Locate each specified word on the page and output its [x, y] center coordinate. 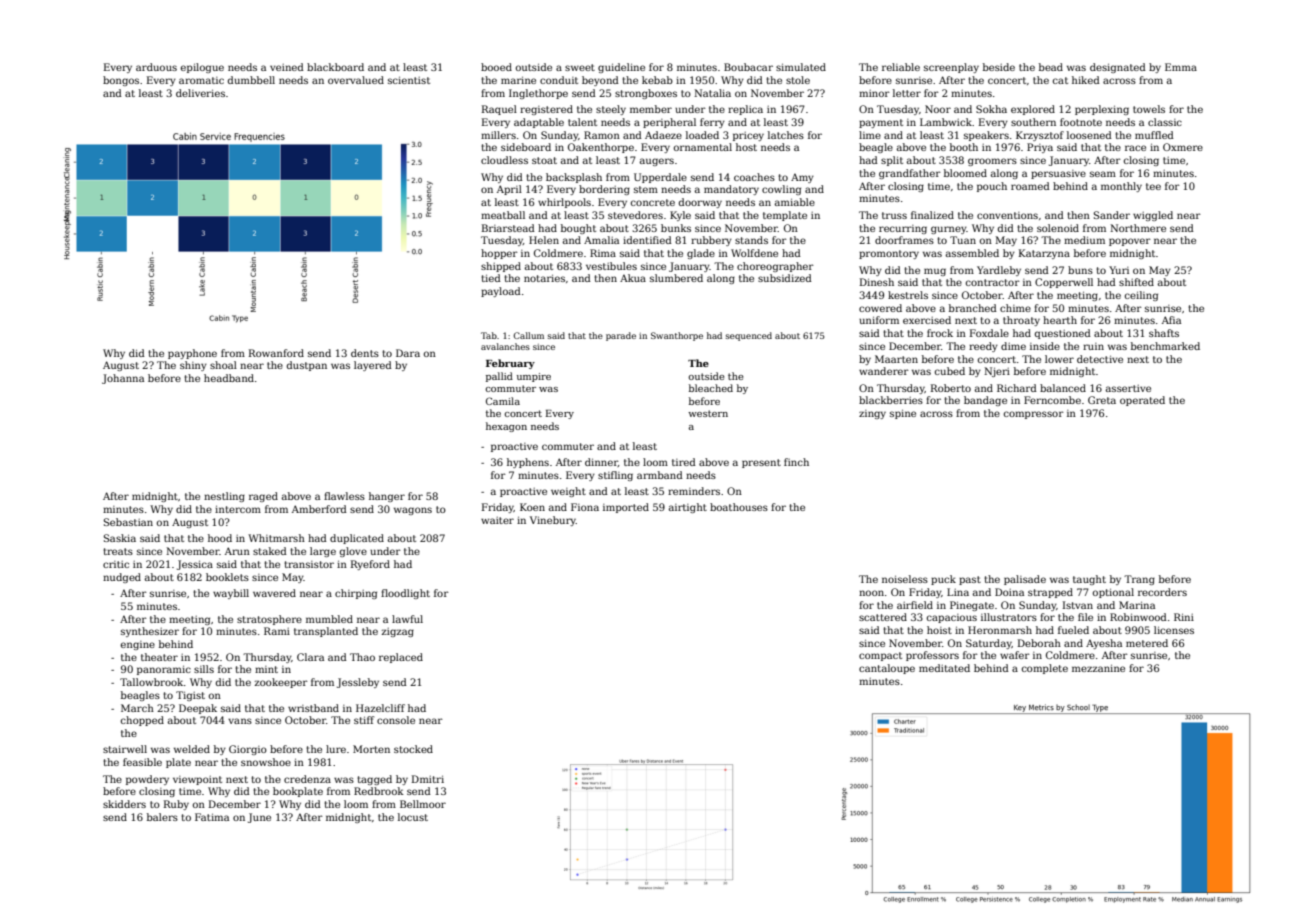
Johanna [123, 379]
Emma [1181, 67]
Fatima [212, 817]
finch [796, 462]
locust [413, 817]
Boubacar [748, 67]
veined [287, 67]
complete [1045, 669]
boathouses [739, 507]
